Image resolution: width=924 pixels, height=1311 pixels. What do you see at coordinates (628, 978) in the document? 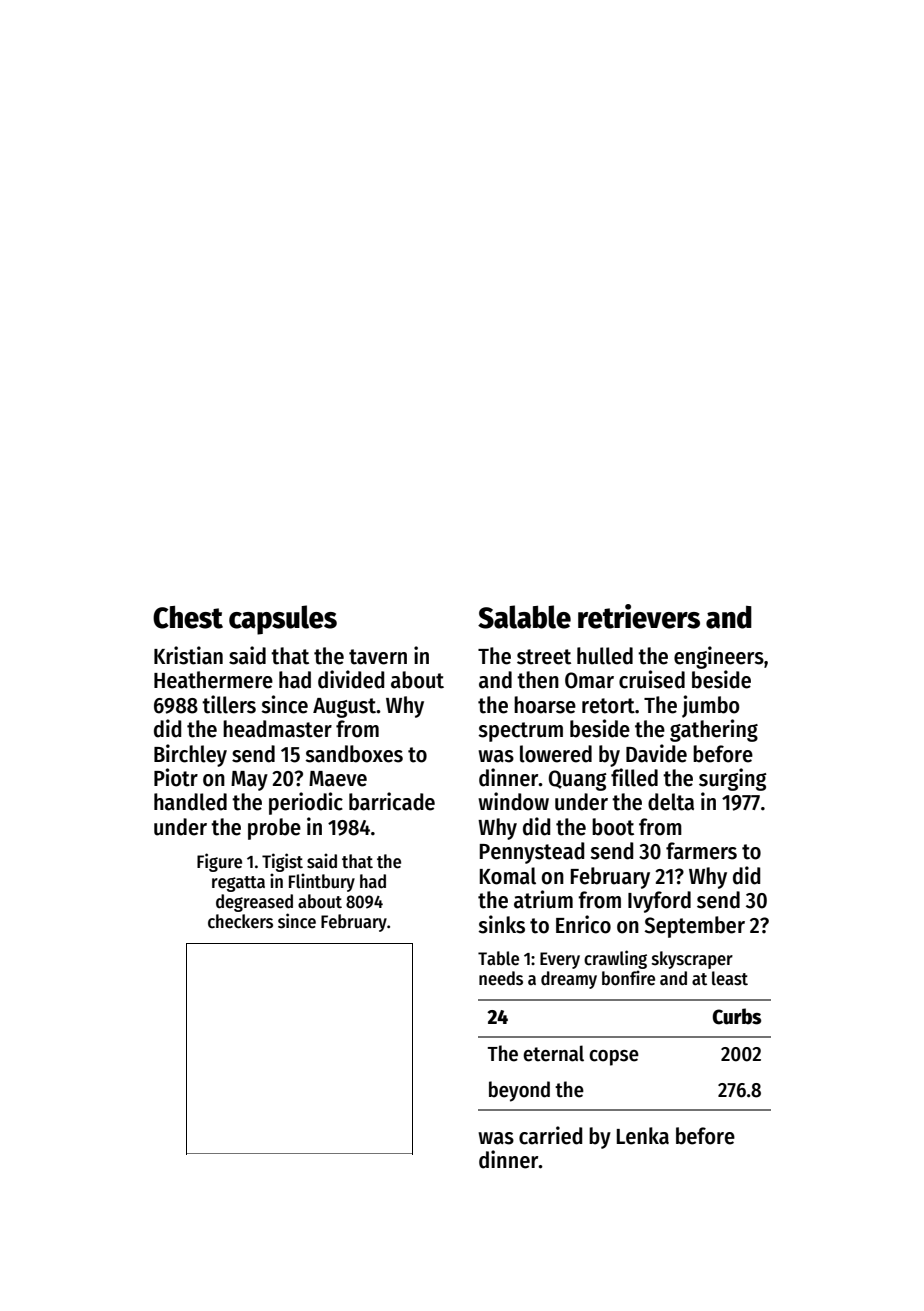
I see `bonfire` at bounding box center [628, 978].
